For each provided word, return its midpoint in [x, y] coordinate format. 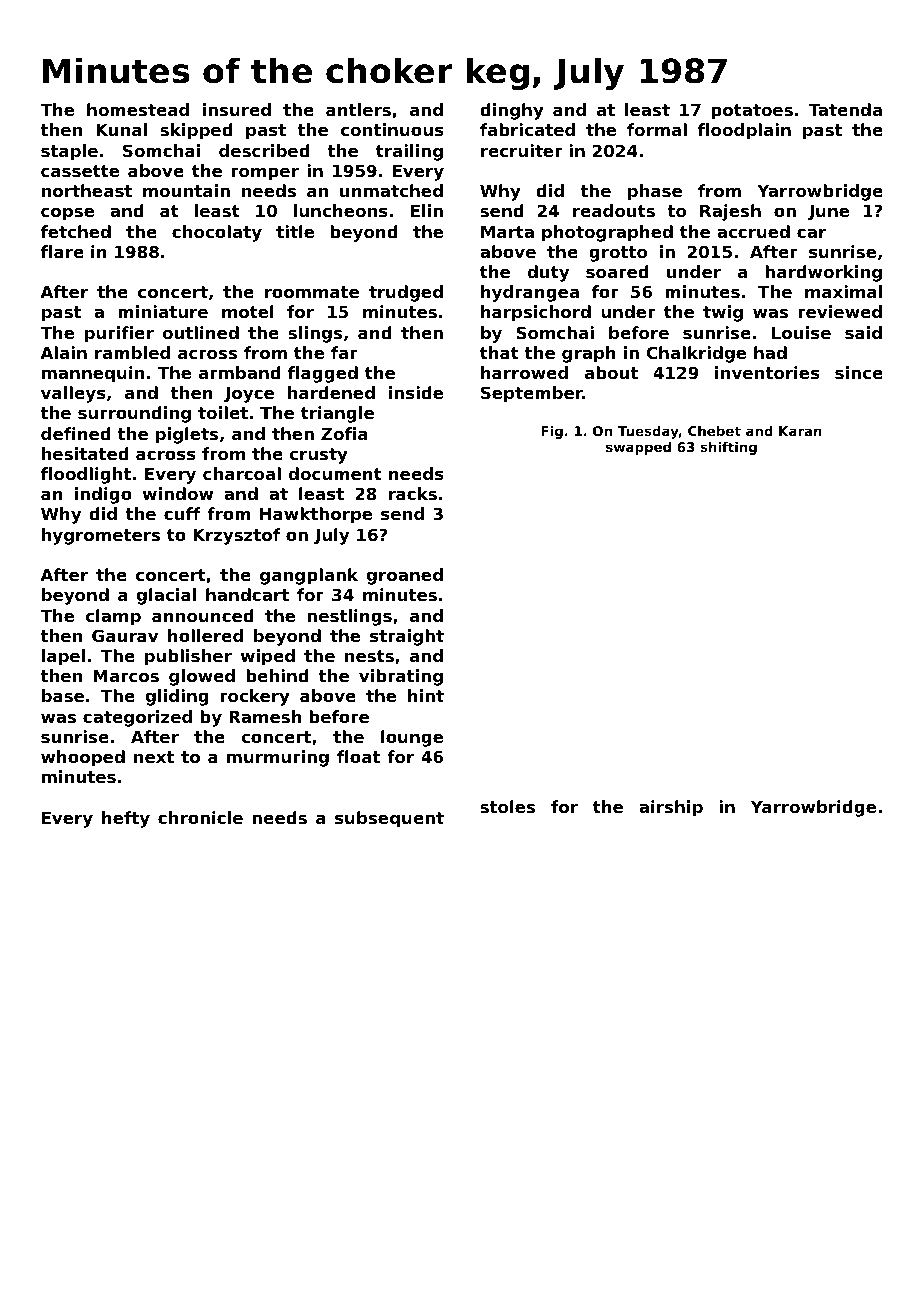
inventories [767, 372]
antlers [358, 109]
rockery [255, 697]
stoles [507, 806]
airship [671, 808]
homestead [138, 109]
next [154, 757]
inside [416, 392]
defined [76, 433]
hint [426, 695]
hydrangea [530, 293]
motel [248, 311]
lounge [412, 738]
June [828, 213]
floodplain [744, 131]
